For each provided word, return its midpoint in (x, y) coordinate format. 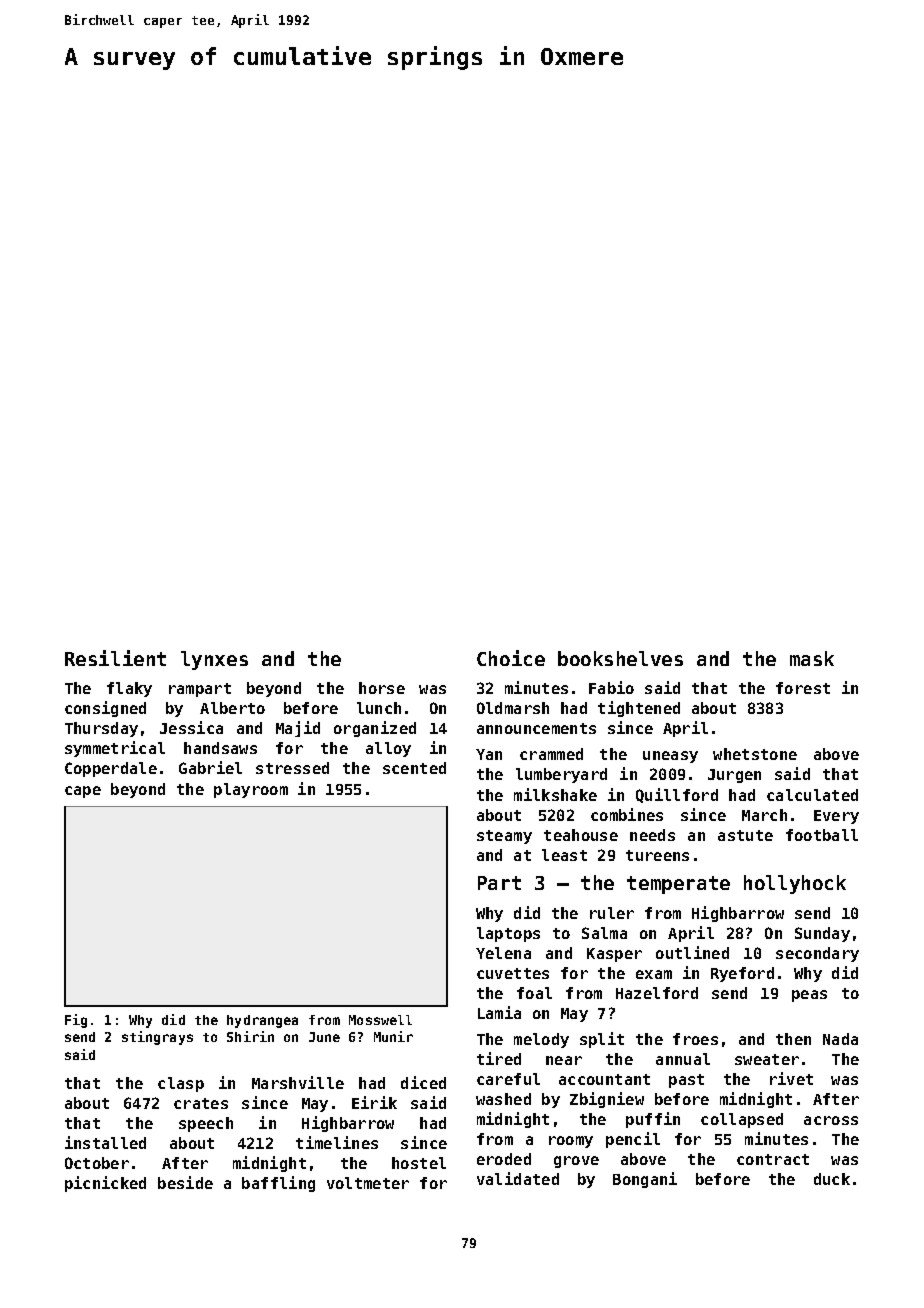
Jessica (191, 727)
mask (812, 658)
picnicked (105, 1184)
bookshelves (620, 658)
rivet (791, 1078)
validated (518, 1178)
